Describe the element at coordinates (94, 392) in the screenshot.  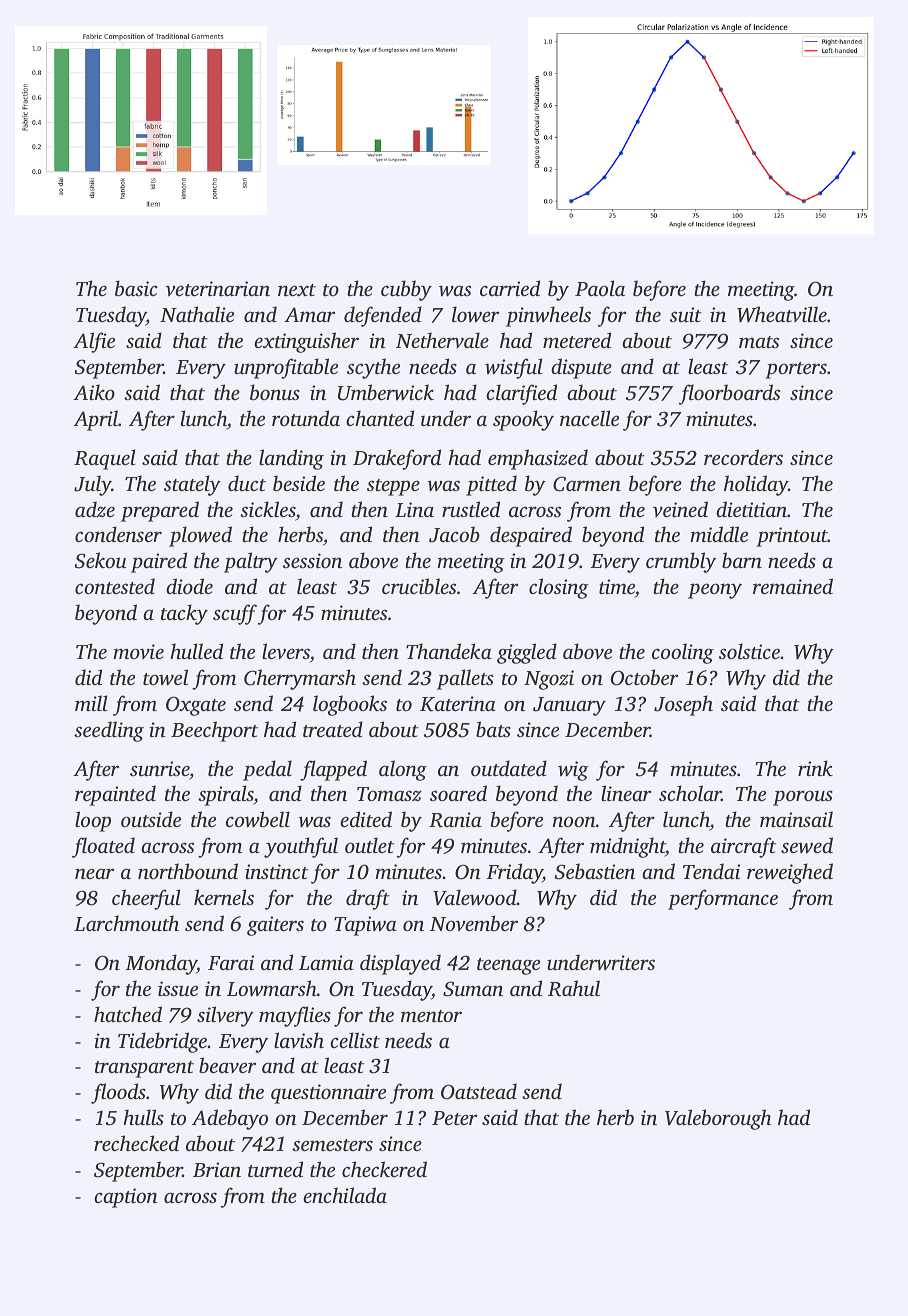
I see `Aiko` at that location.
